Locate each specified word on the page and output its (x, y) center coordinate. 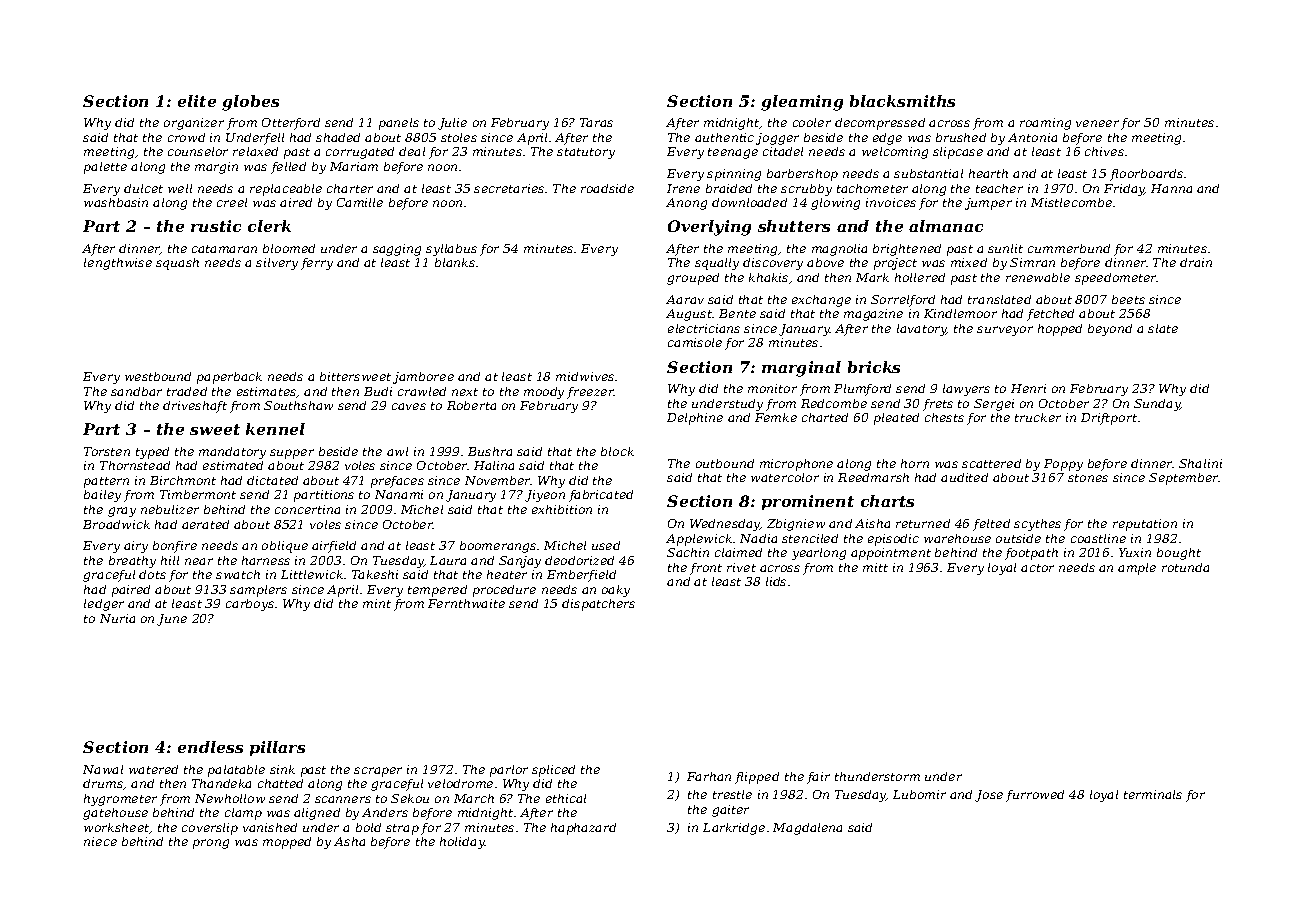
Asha (349, 841)
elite (197, 101)
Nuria (117, 618)
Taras (596, 122)
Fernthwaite (466, 603)
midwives (585, 376)
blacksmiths (902, 101)
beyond (1110, 330)
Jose (989, 796)
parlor (509, 771)
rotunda (1185, 567)
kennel (275, 429)
